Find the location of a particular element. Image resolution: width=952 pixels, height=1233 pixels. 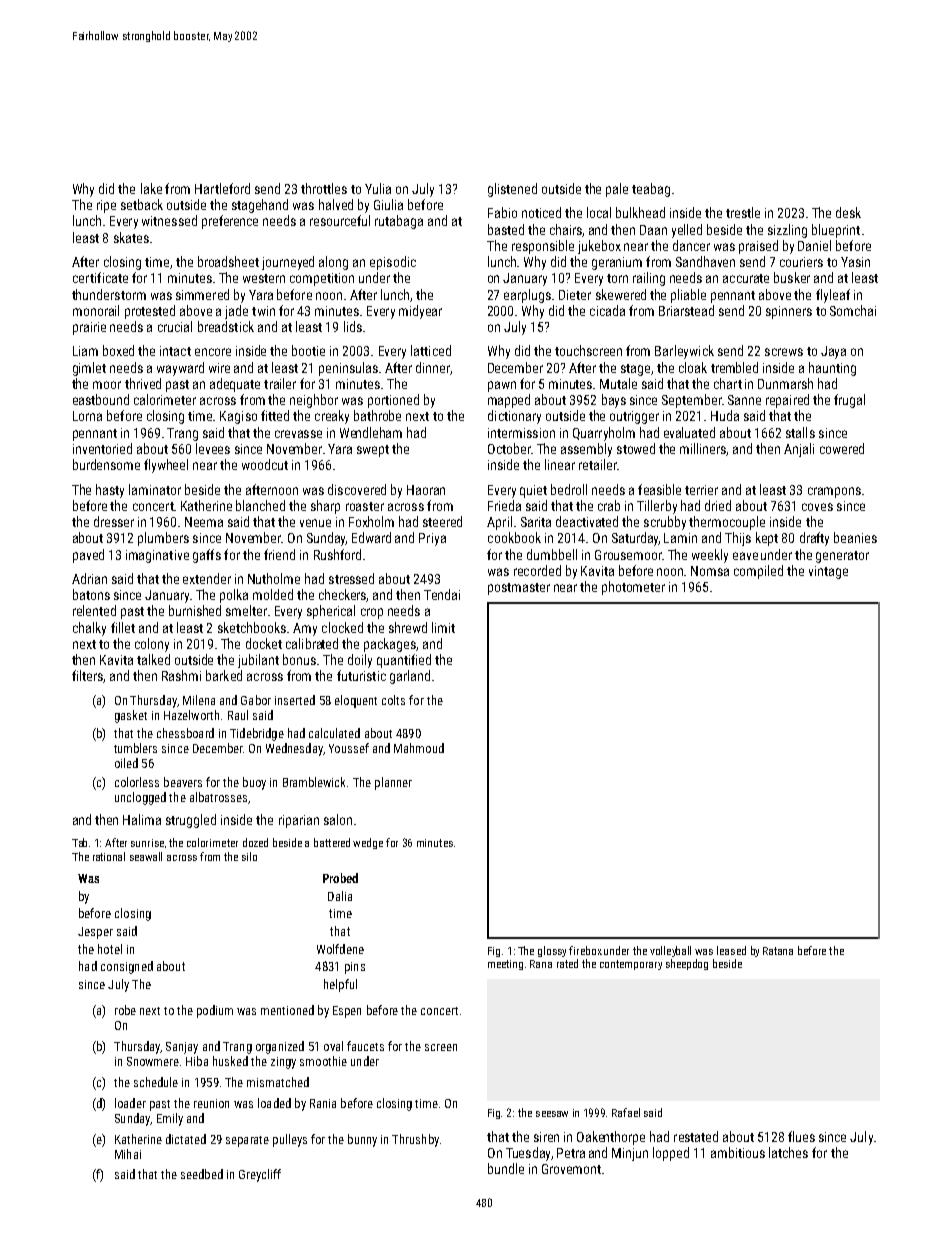

peninsulas is located at coordinates (348, 369).
